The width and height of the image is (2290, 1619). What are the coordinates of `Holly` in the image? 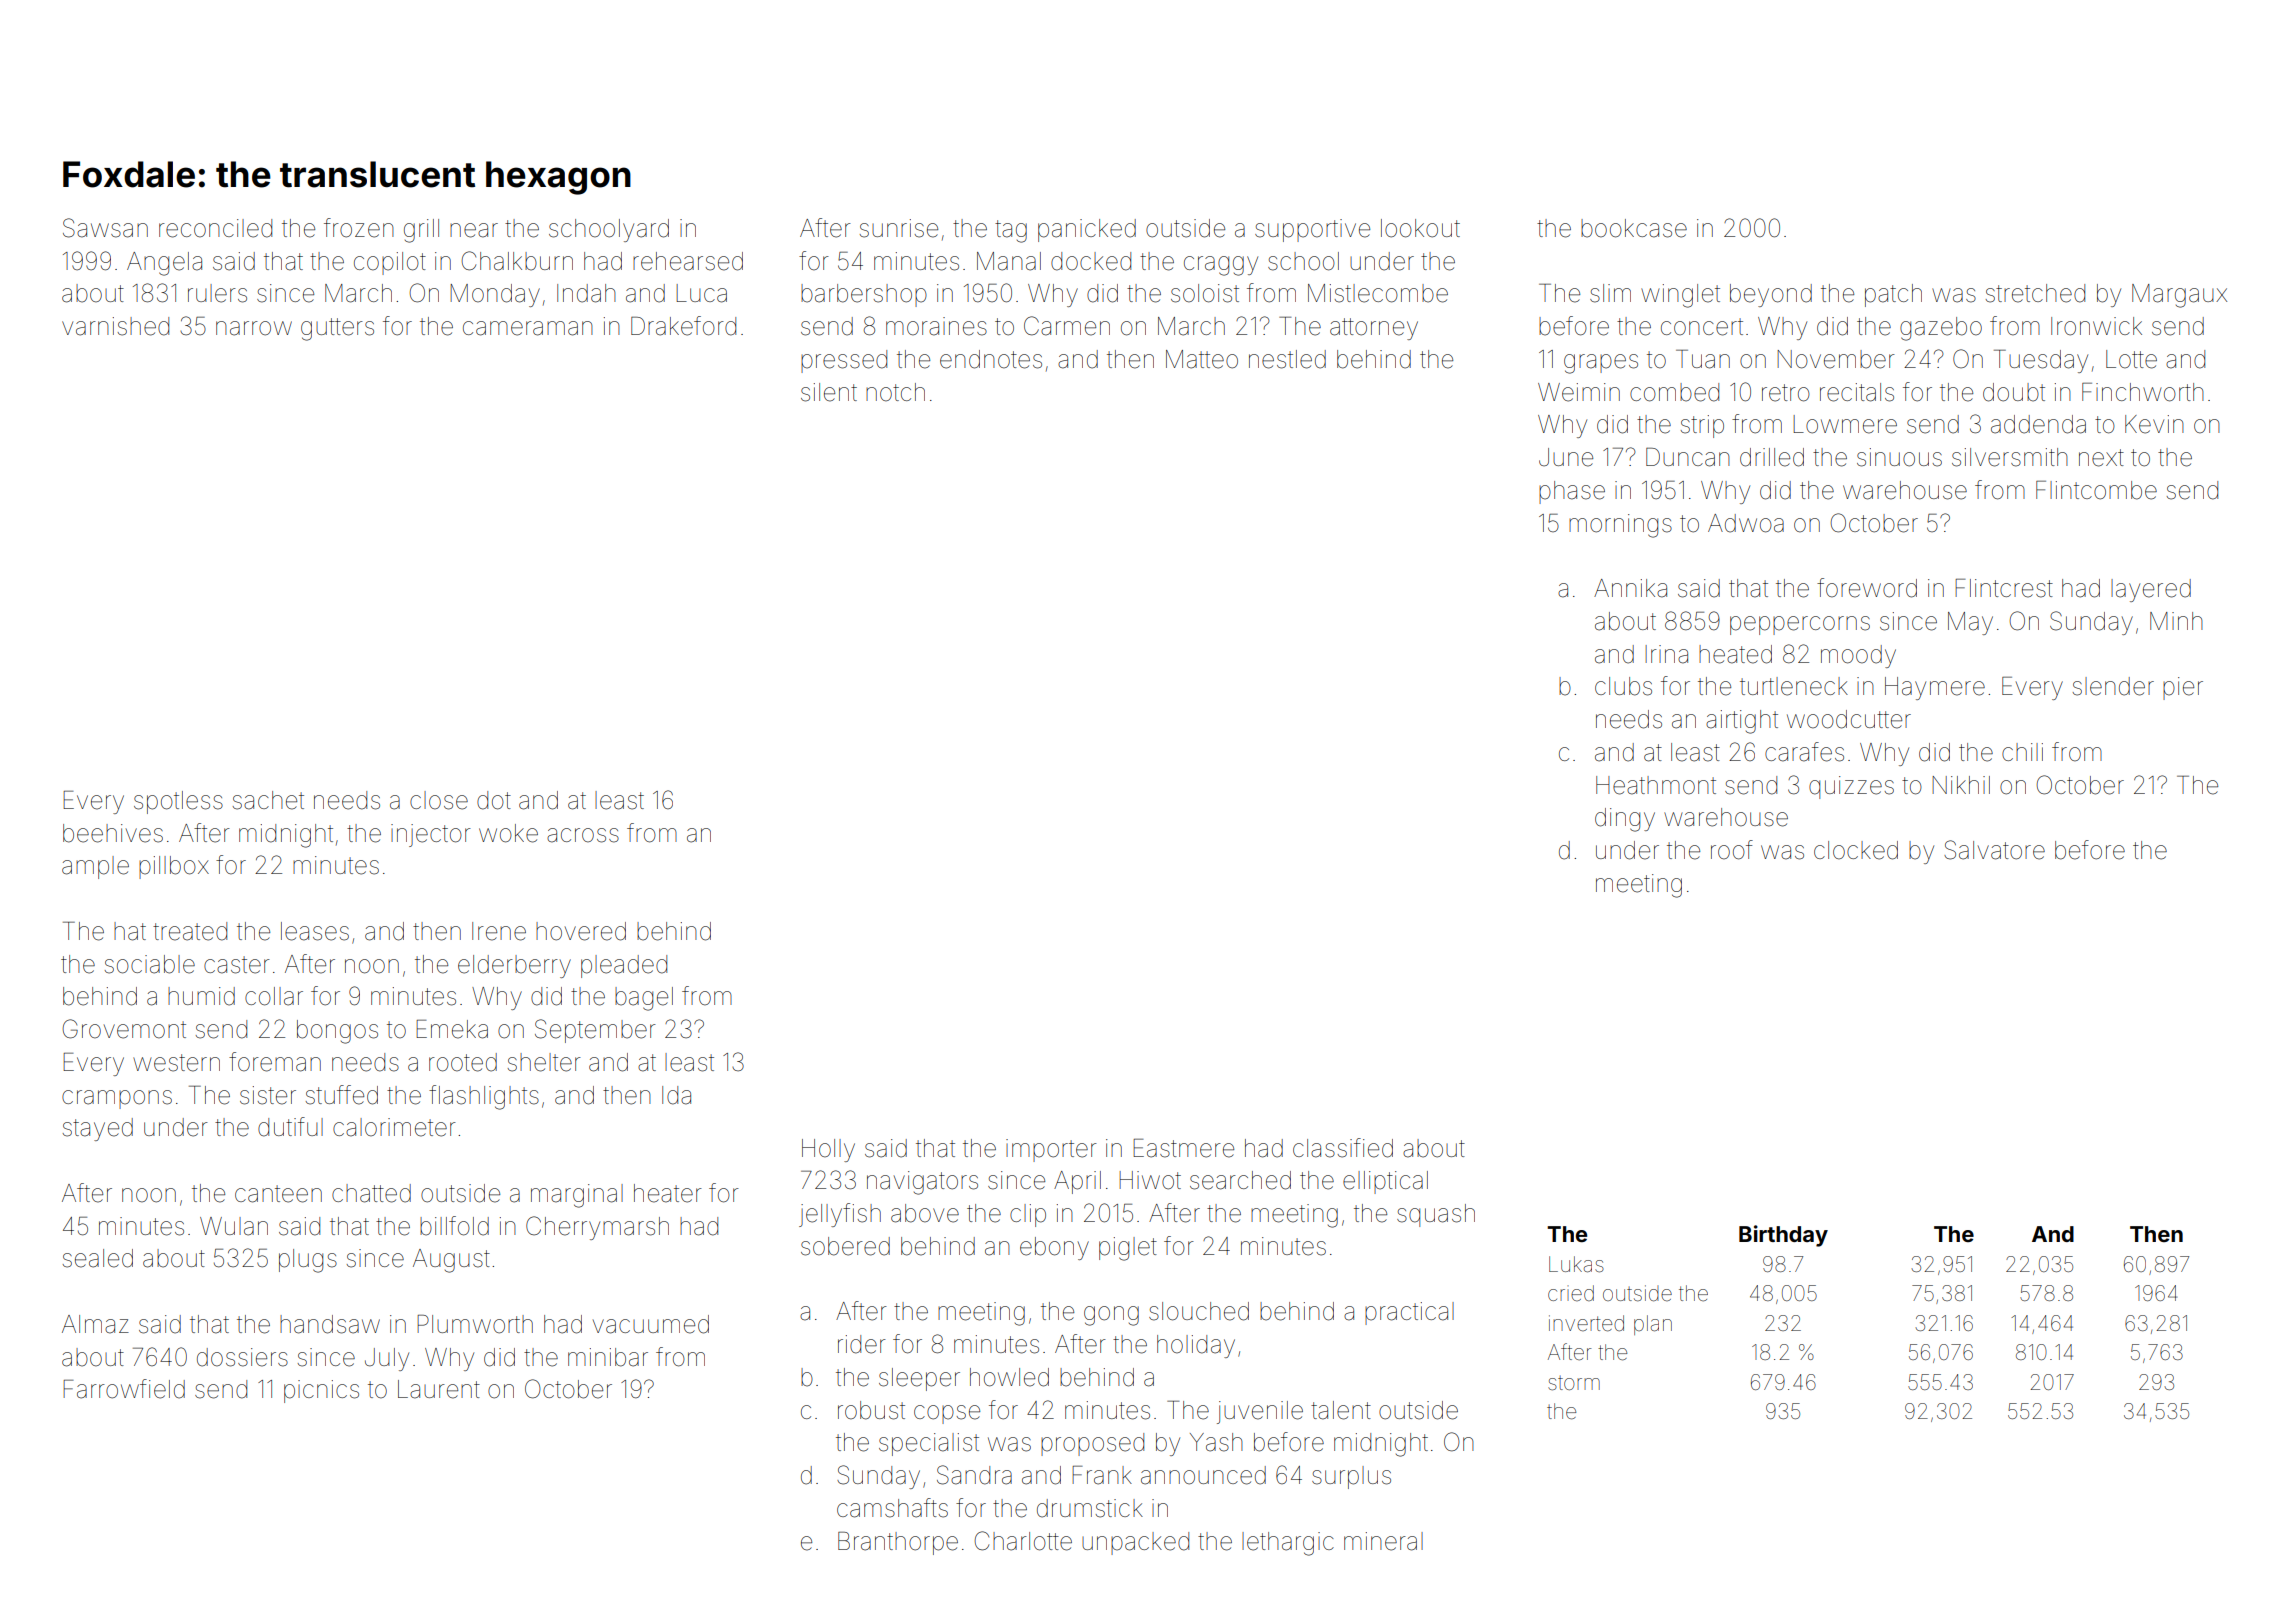 It's located at (828, 1150).
